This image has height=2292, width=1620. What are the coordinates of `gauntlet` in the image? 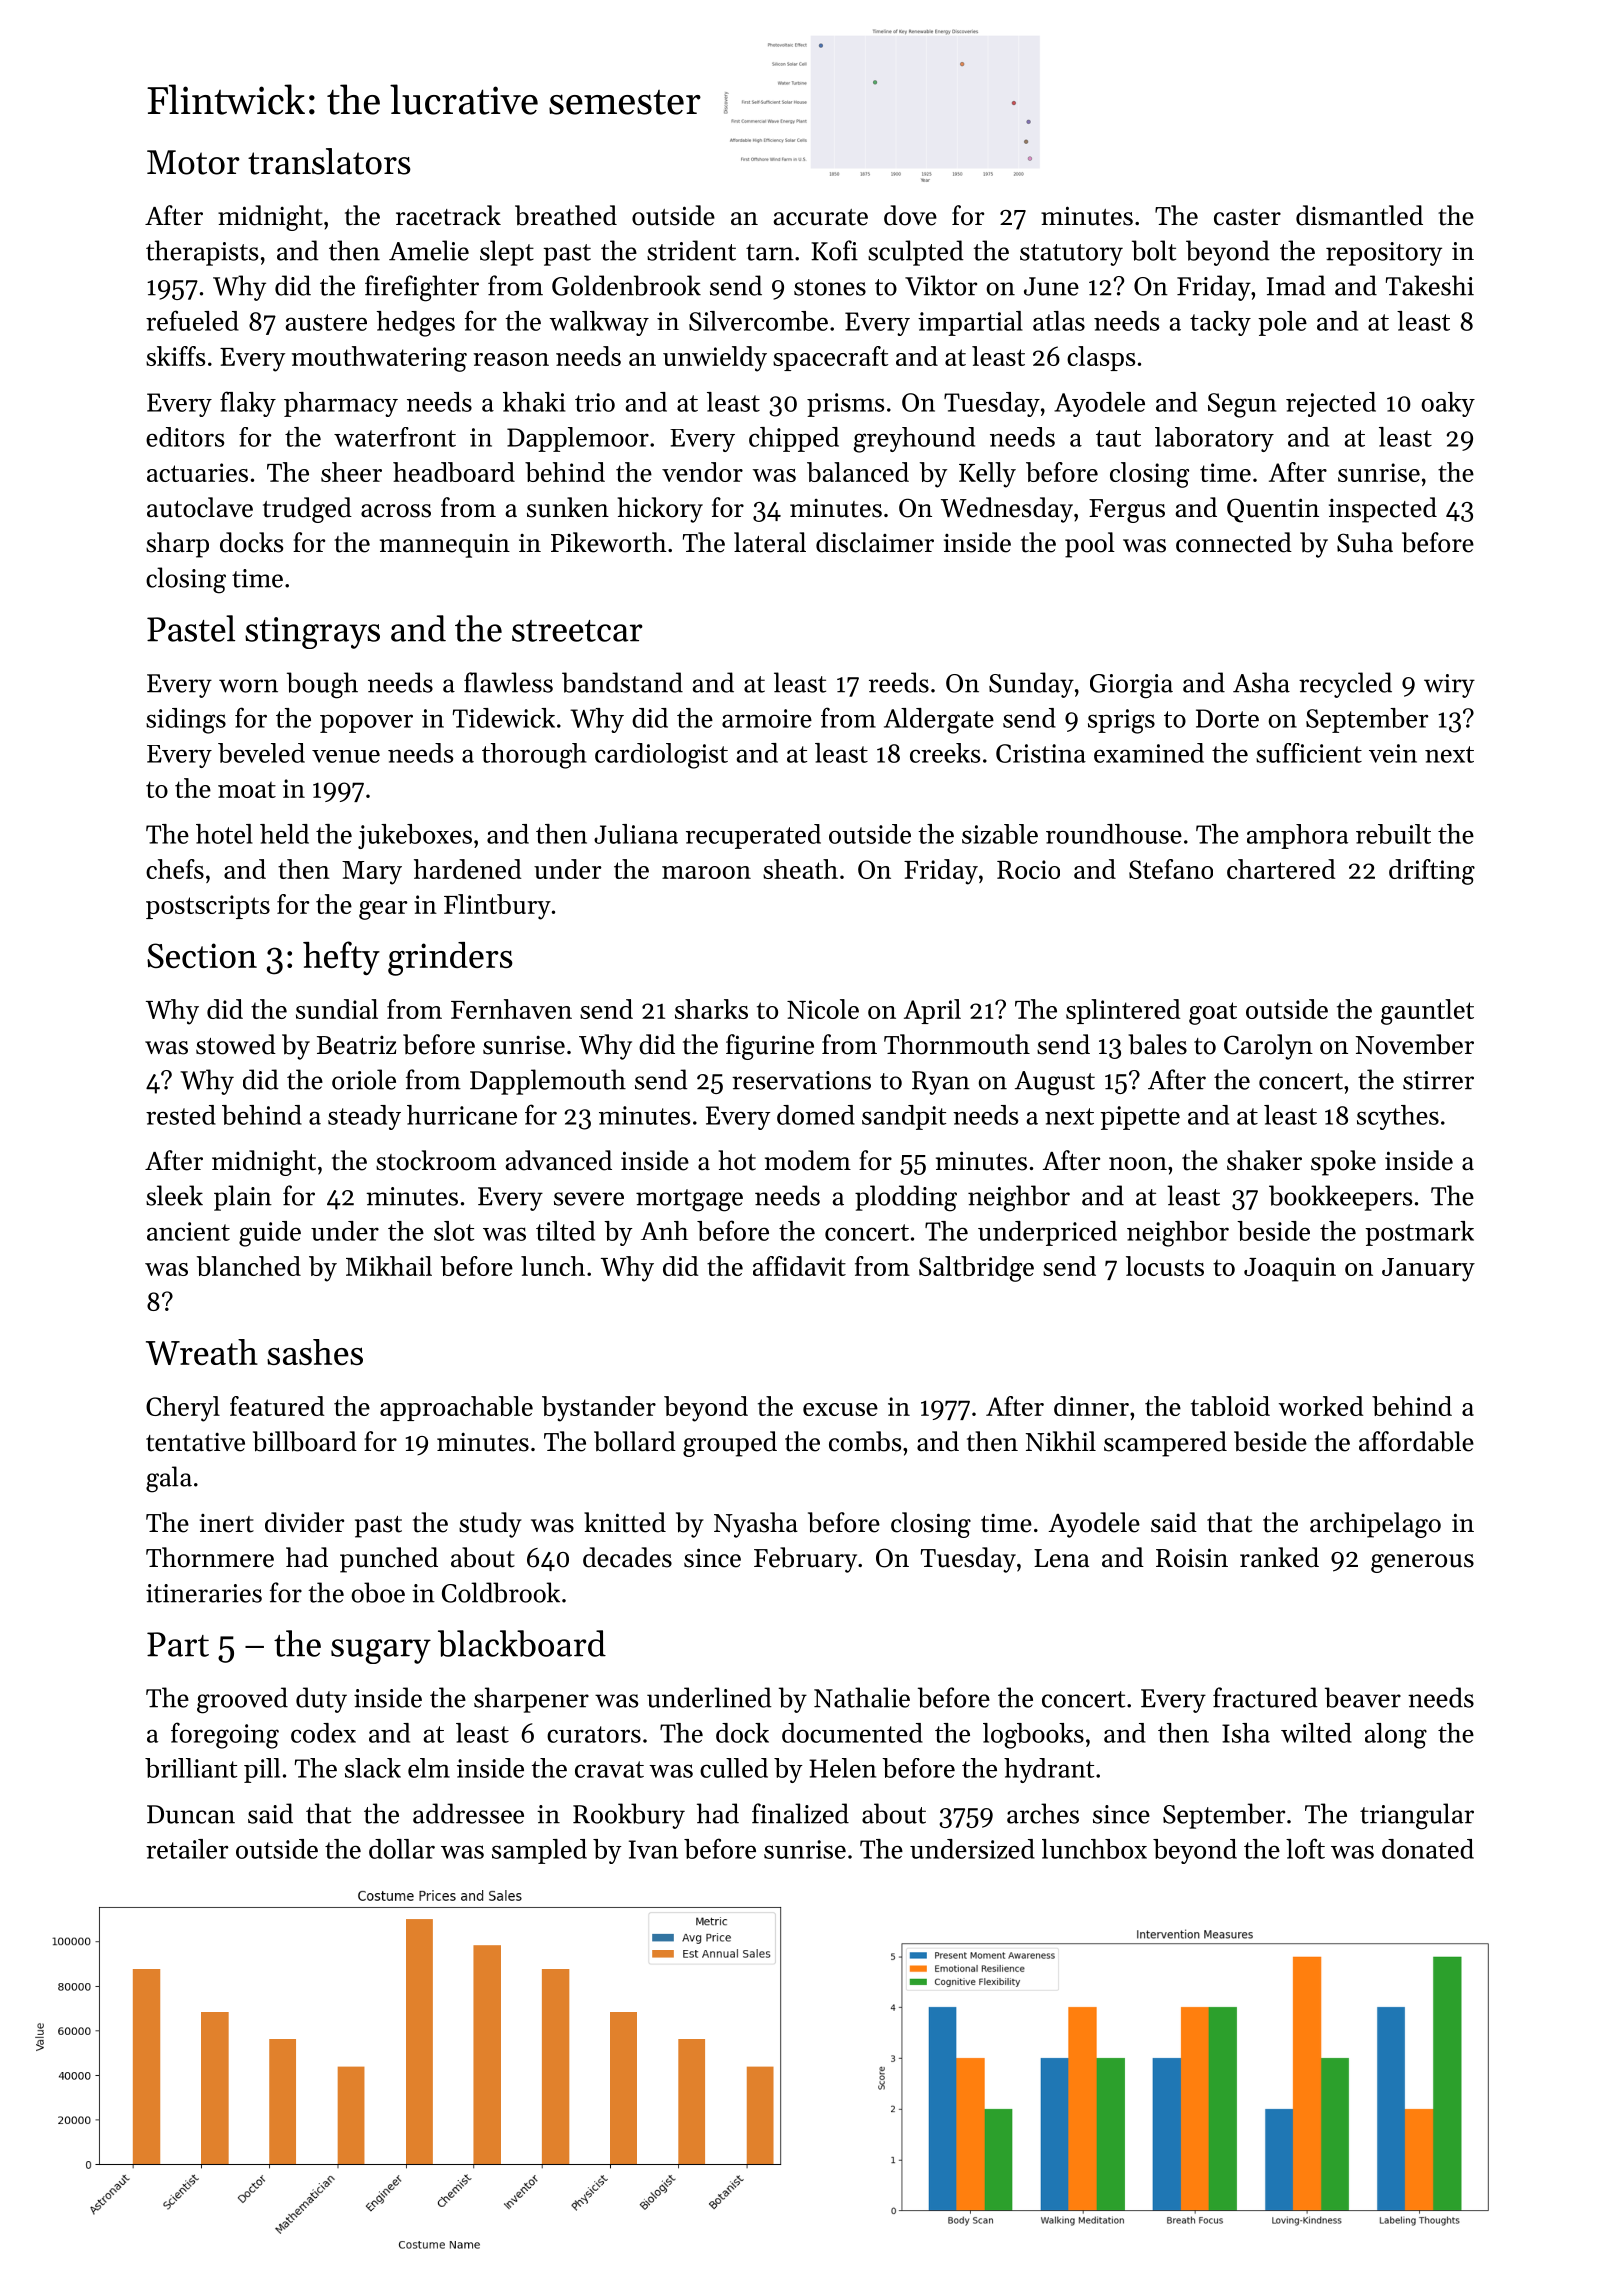 It's located at (1427, 1012).
